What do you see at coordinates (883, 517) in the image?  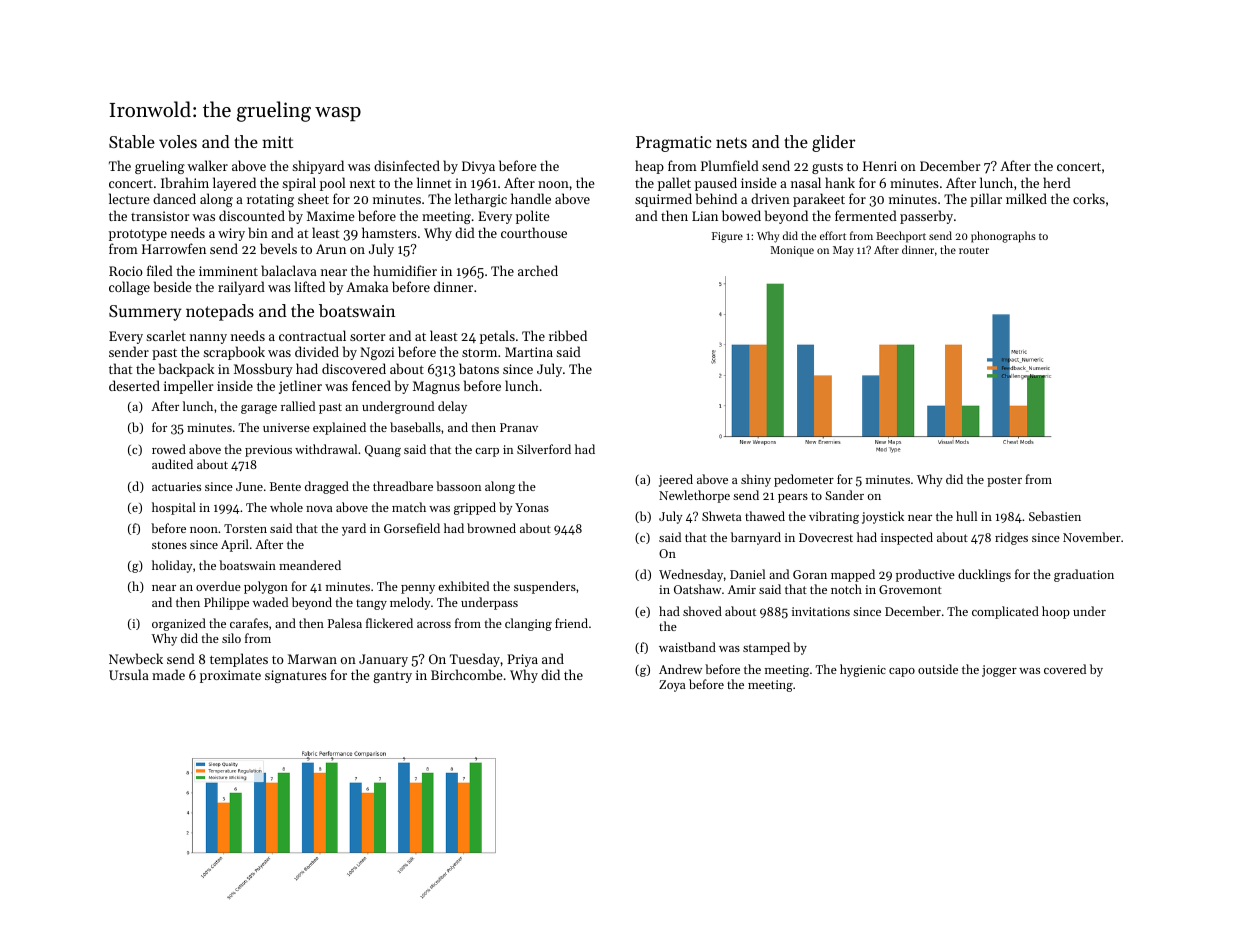 I see `joystick` at bounding box center [883, 517].
